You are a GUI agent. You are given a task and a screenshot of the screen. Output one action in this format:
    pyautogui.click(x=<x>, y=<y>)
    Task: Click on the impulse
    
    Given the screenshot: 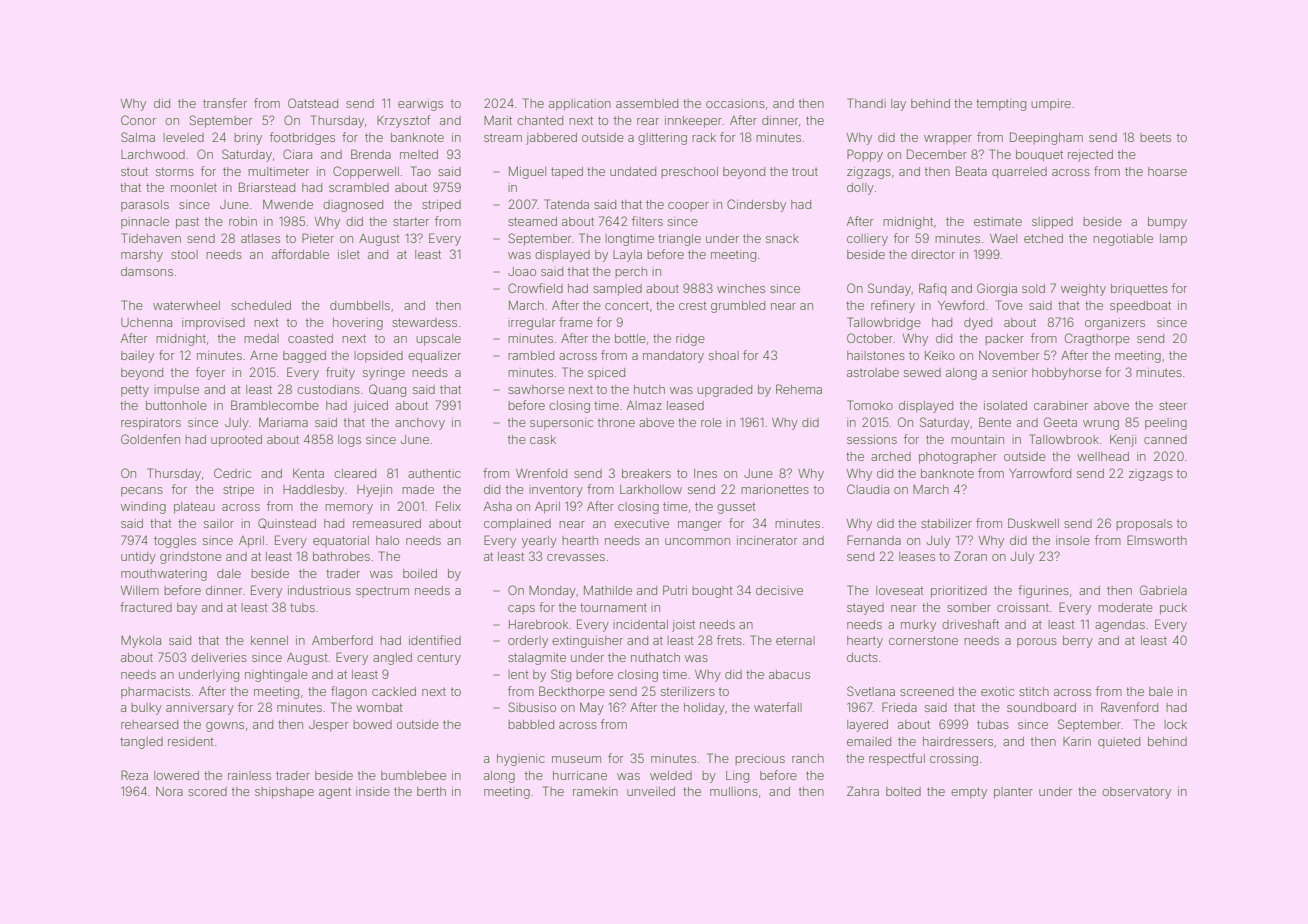 What is the action you would take?
    pyautogui.click(x=176, y=390)
